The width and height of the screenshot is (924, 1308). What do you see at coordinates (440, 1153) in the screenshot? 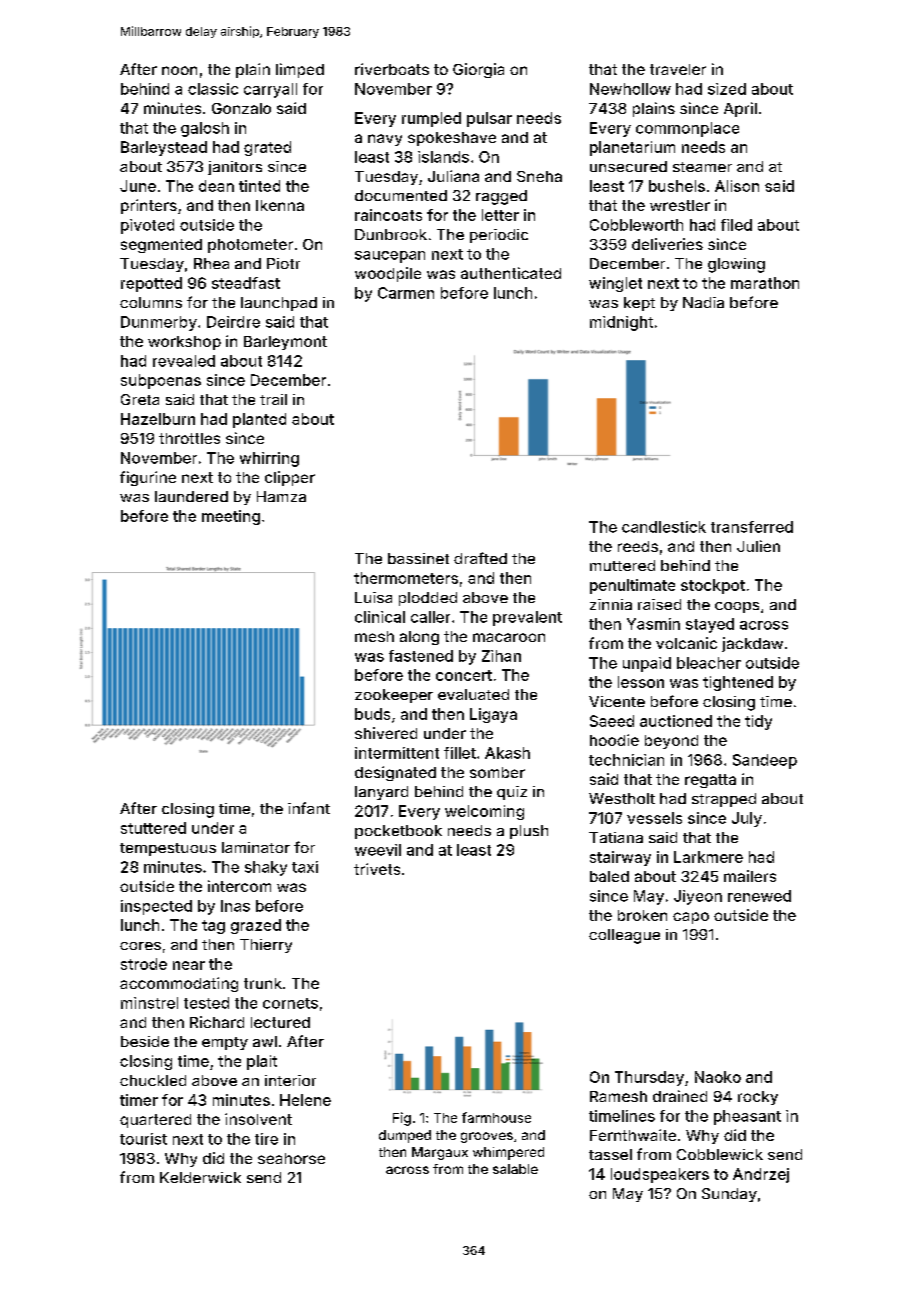
I see `Margaux` at bounding box center [440, 1153].
